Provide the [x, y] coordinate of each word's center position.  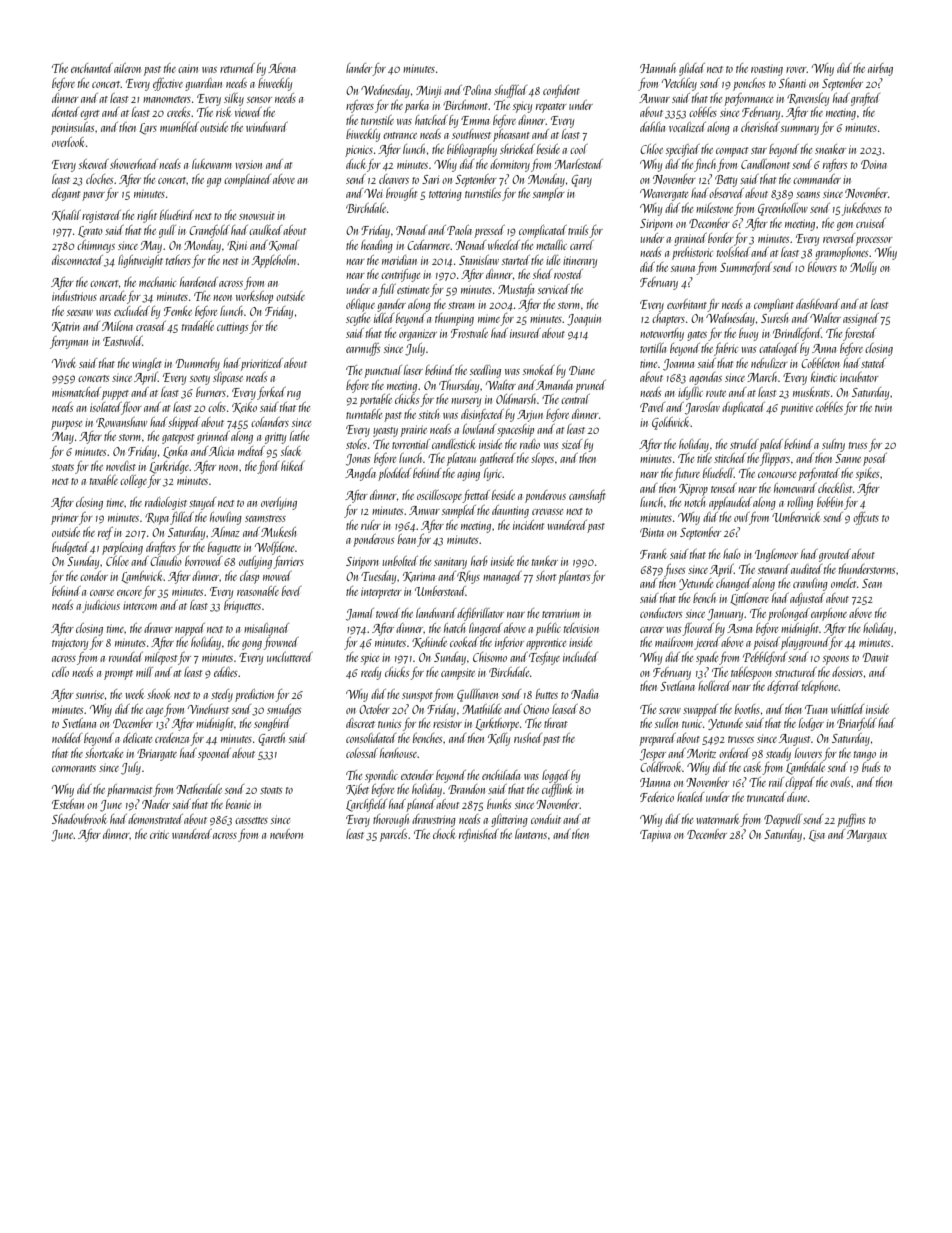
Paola [459, 230]
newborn [286, 834]
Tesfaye [544, 658]
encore [129, 593]
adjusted [807, 599]
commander [817, 179]
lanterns [531, 834]
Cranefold [209, 231]
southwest [471, 134]
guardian [203, 84]
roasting [767, 70]
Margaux [867, 836]
